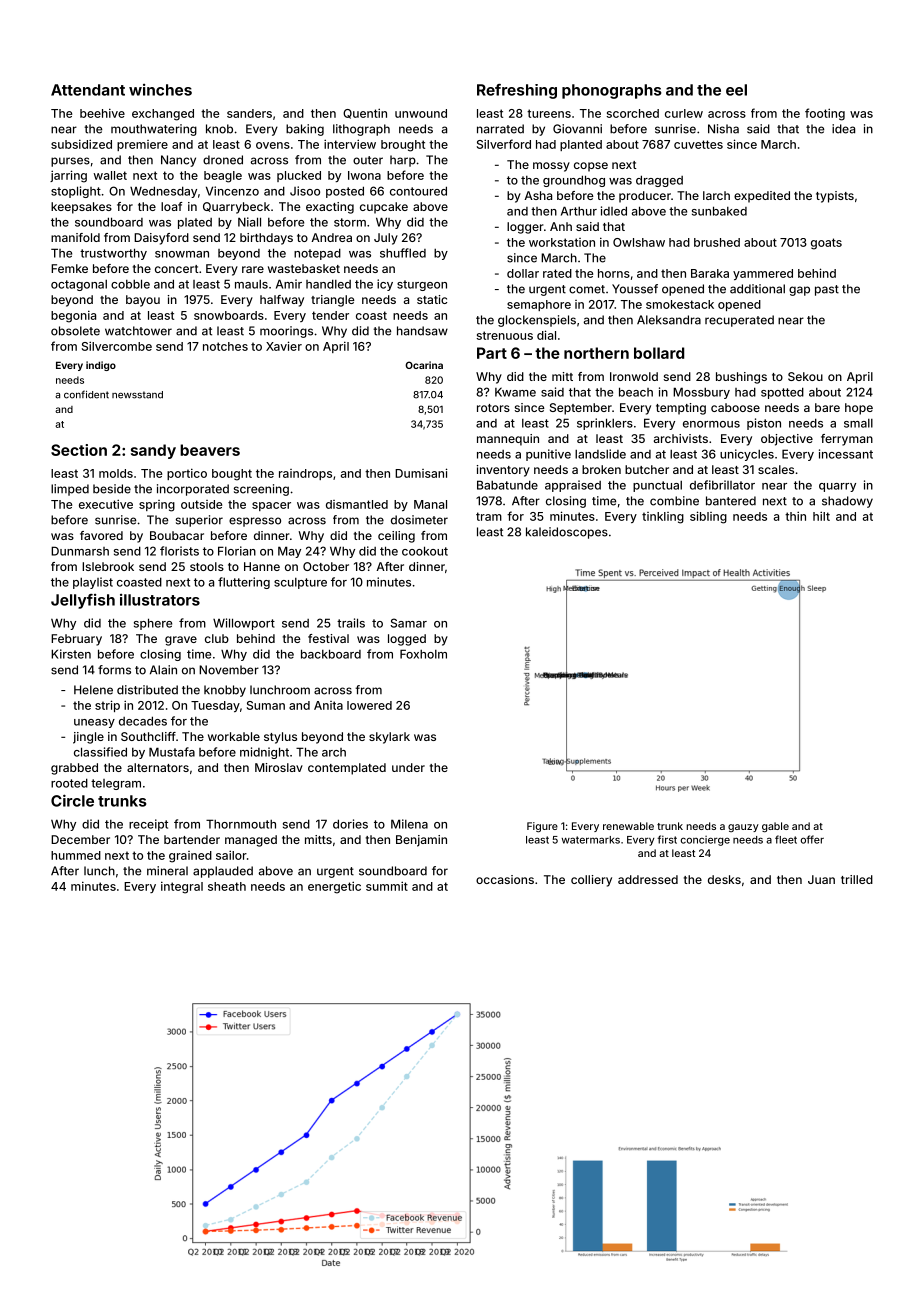 Image resolution: width=924 pixels, height=1308 pixels. What do you see at coordinates (223, 872) in the image?
I see `applauded` at bounding box center [223, 872].
